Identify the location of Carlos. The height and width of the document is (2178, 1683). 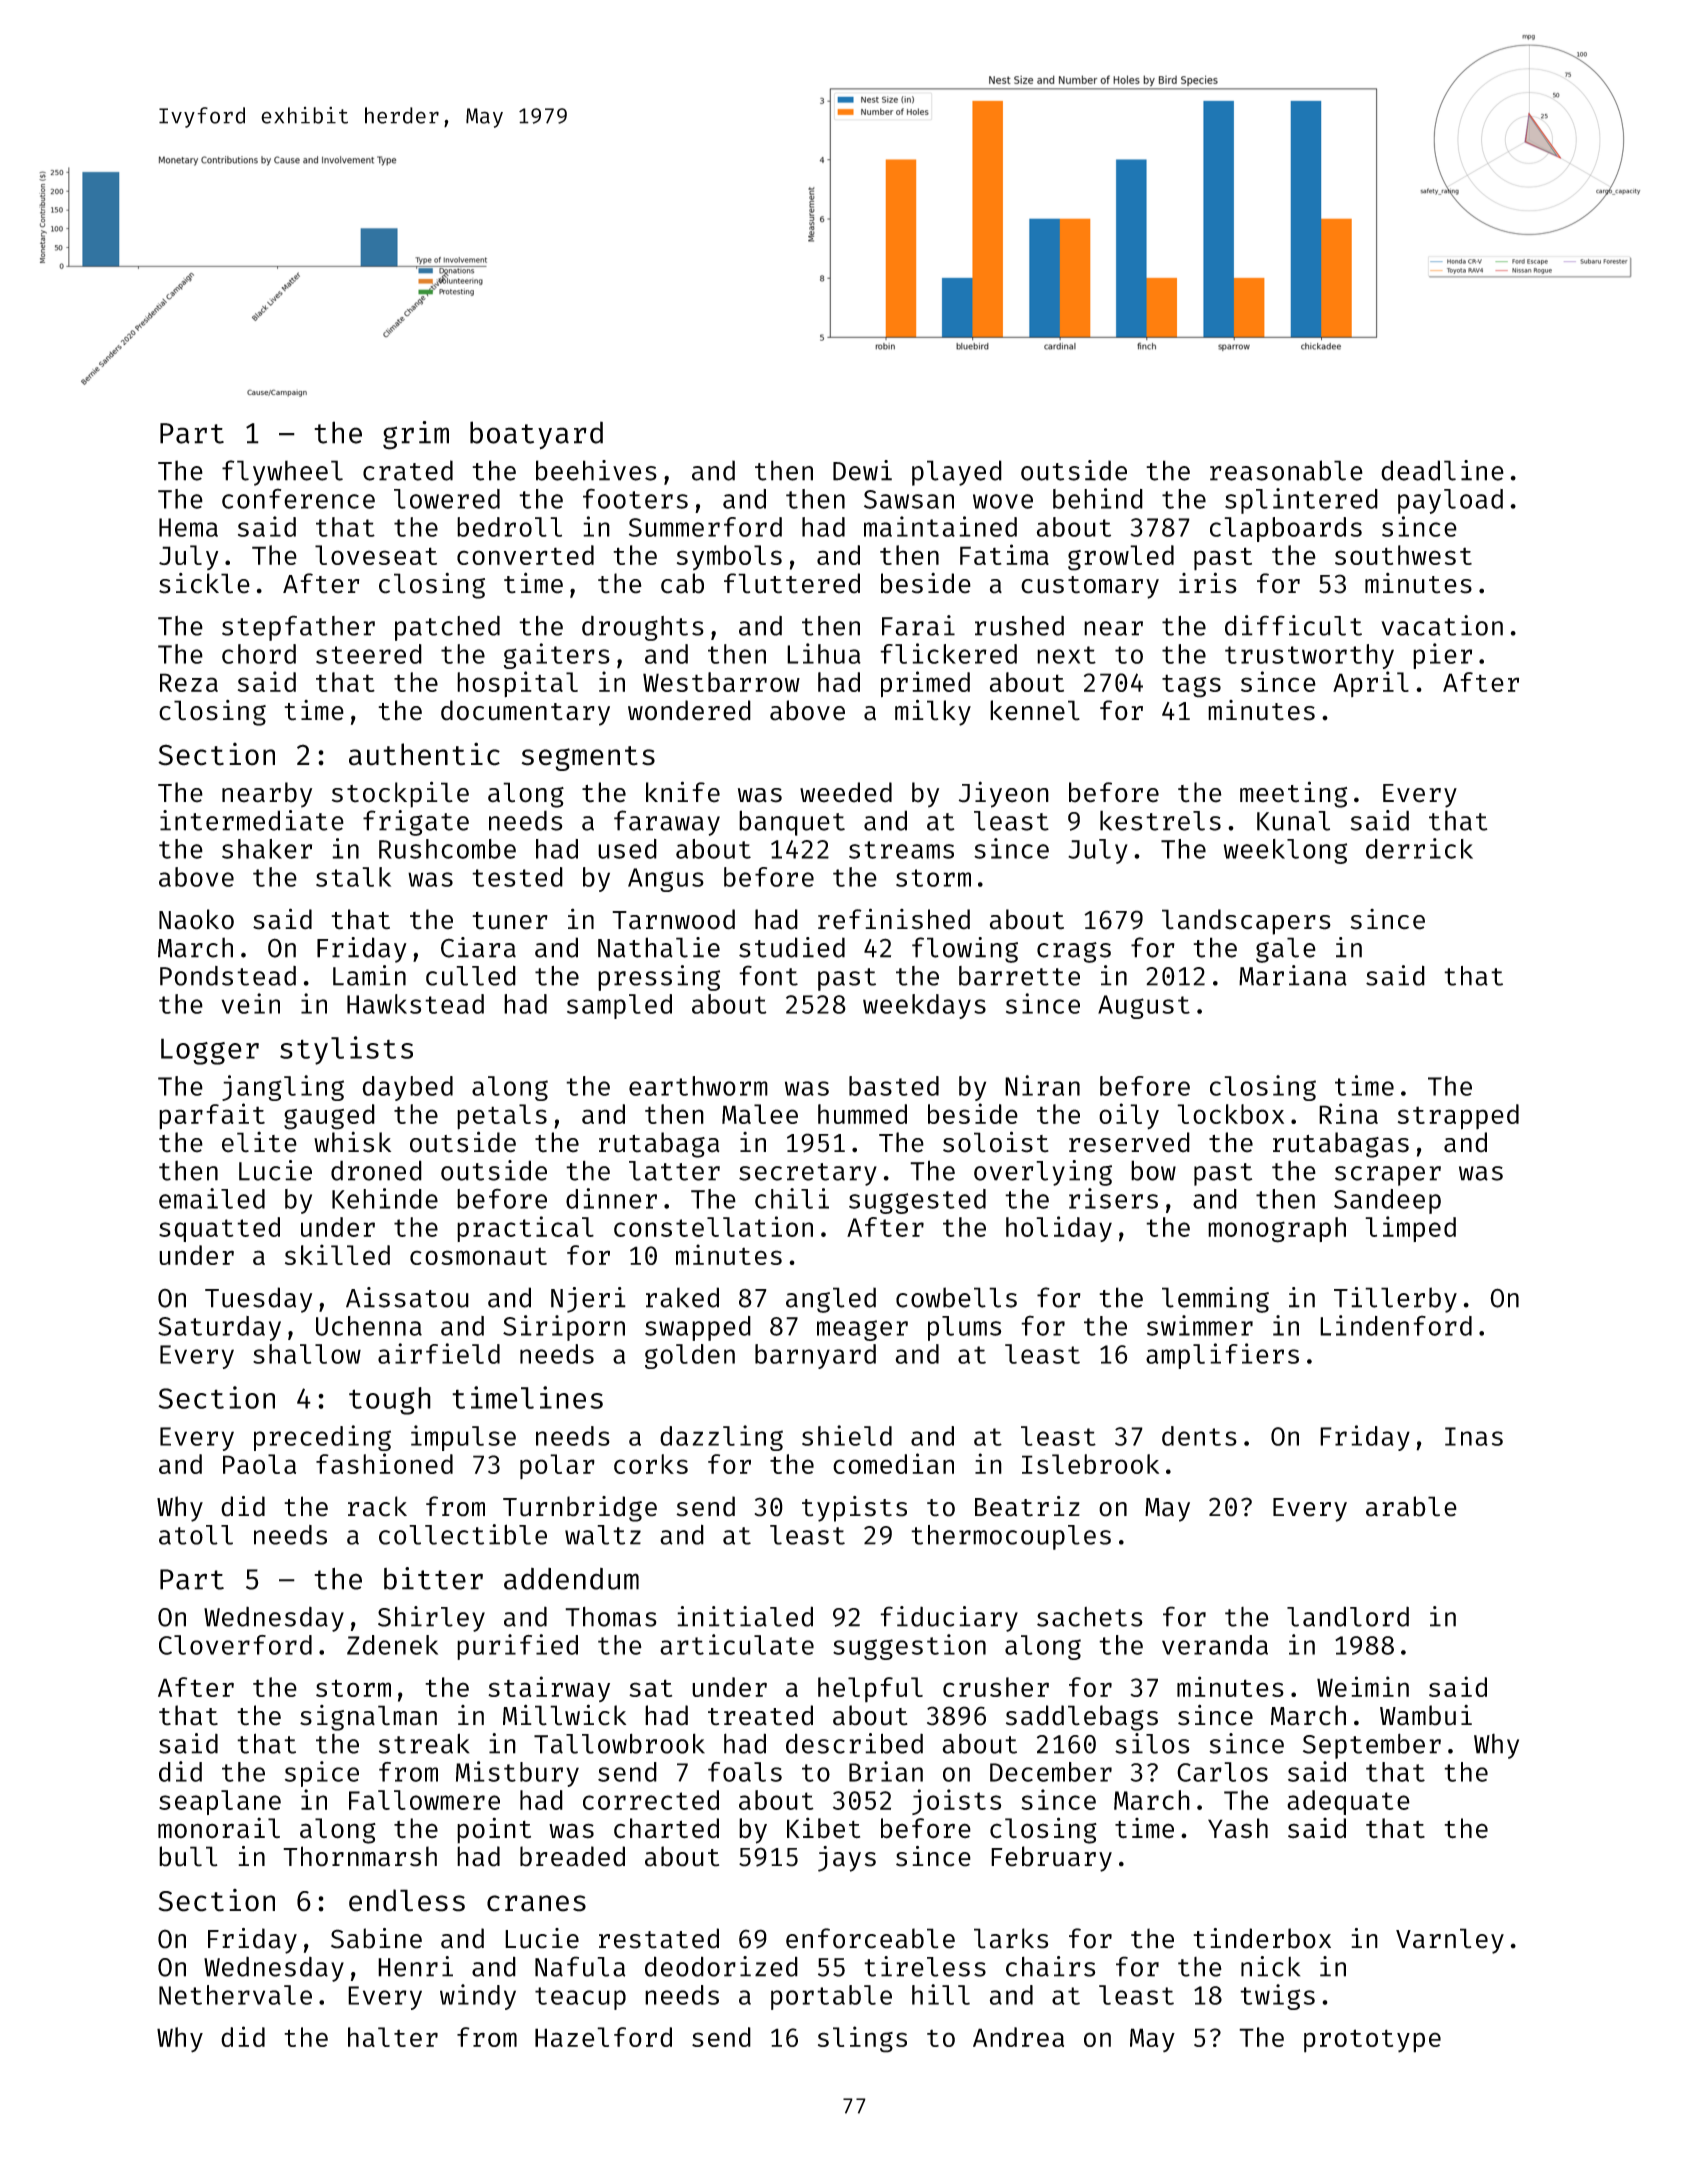
(1222, 1772).
